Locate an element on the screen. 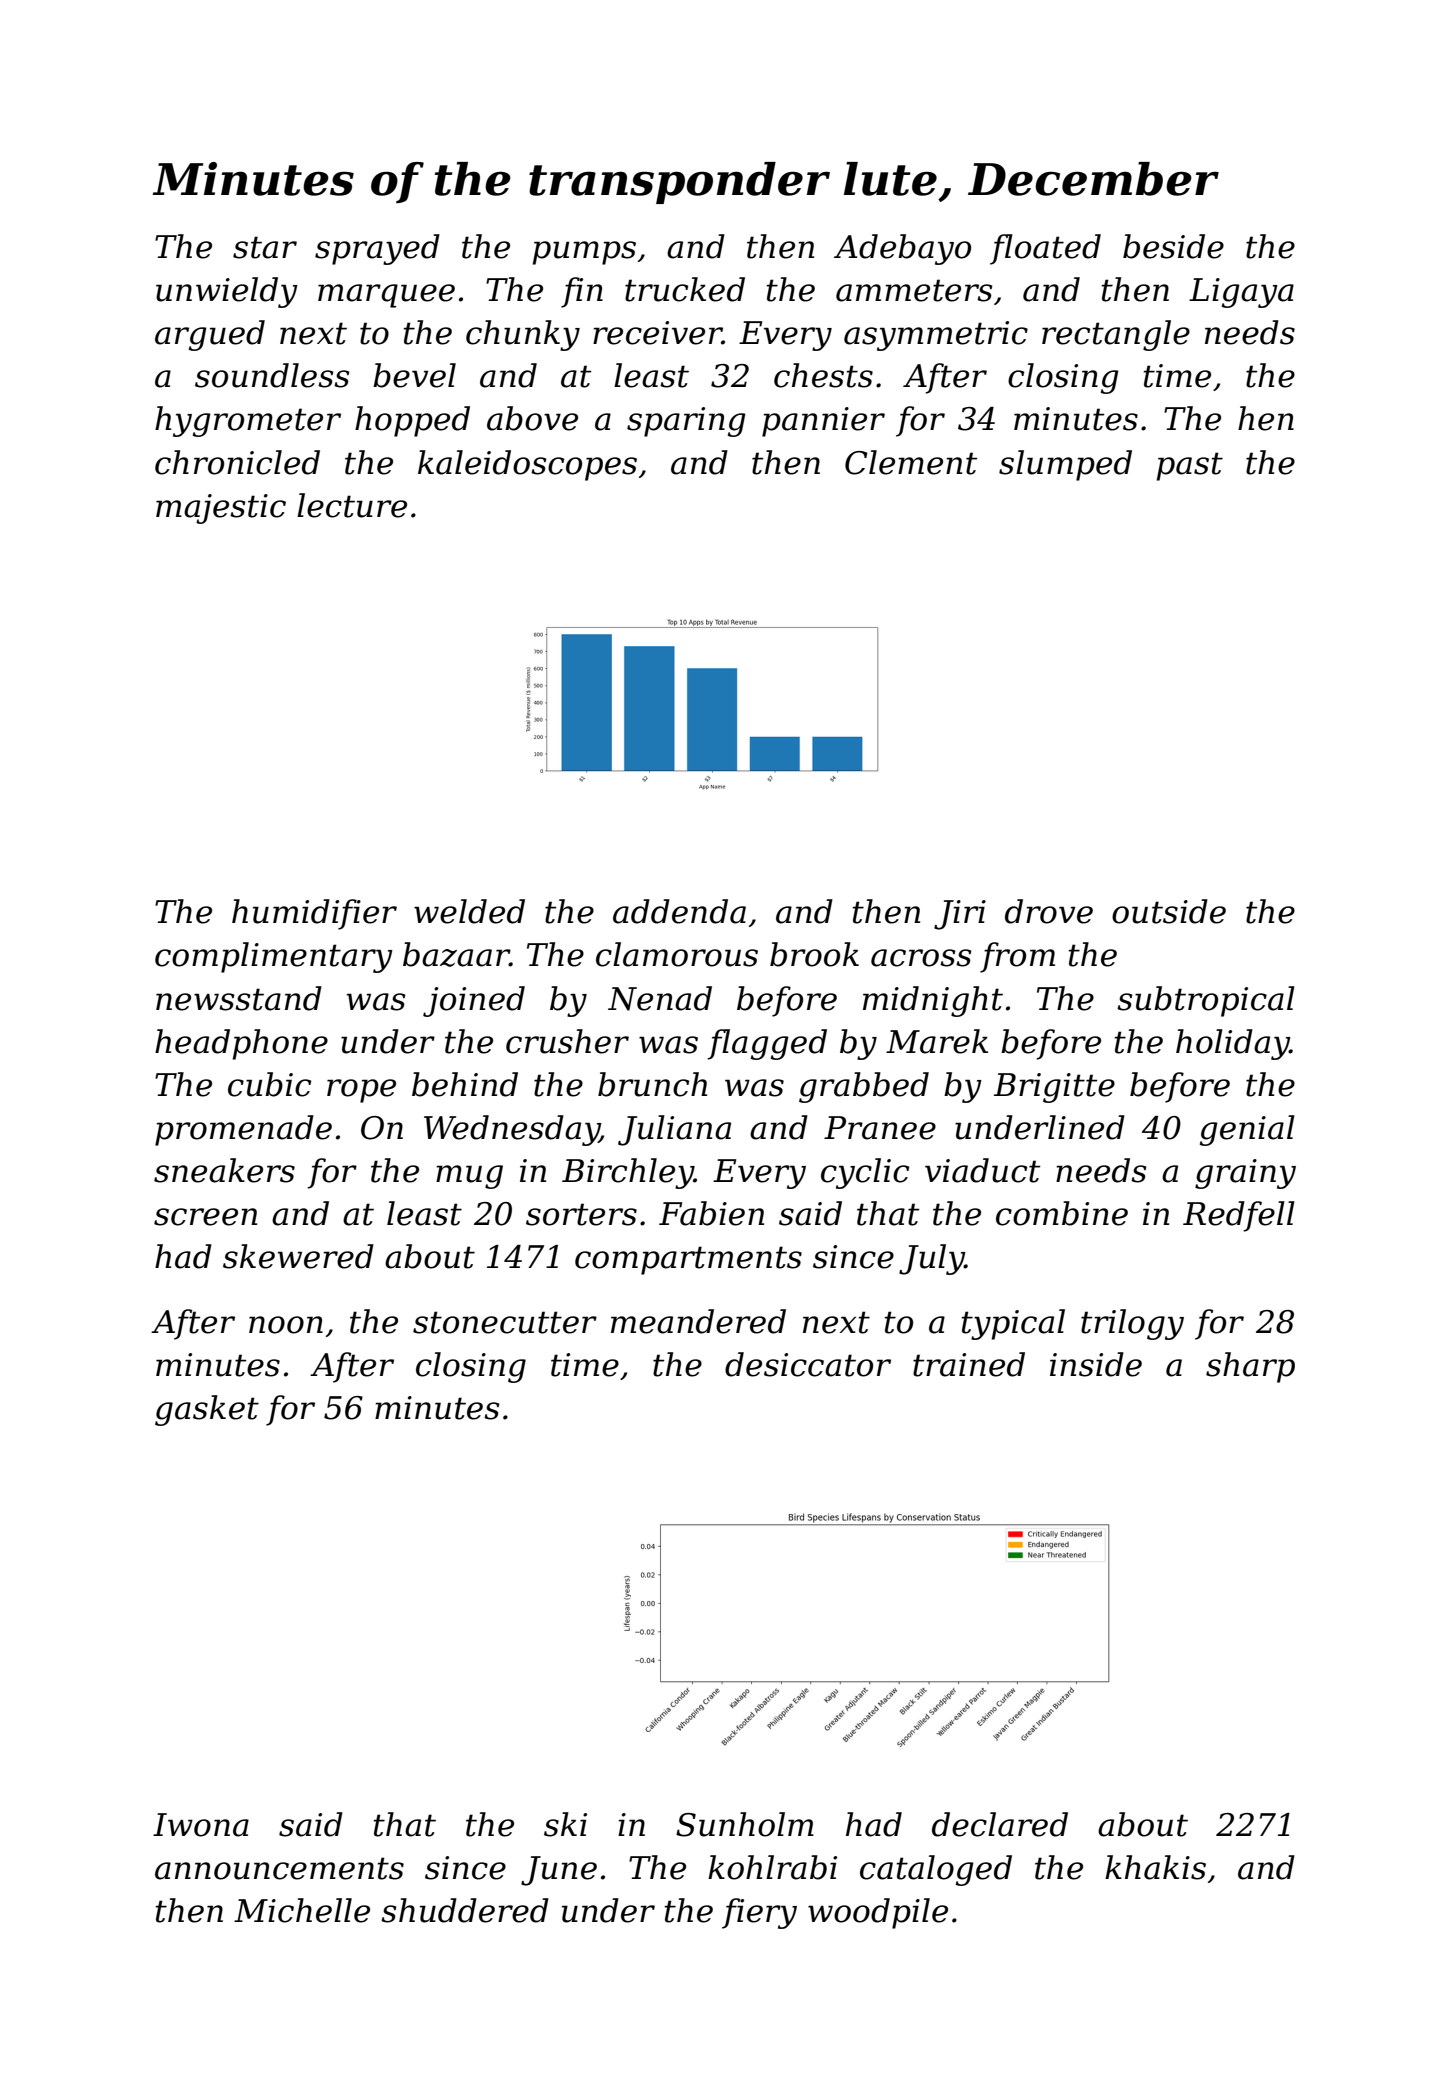 The height and width of the screenshot is (2100, 1450). marquee is located at coordinates (386, 296).
